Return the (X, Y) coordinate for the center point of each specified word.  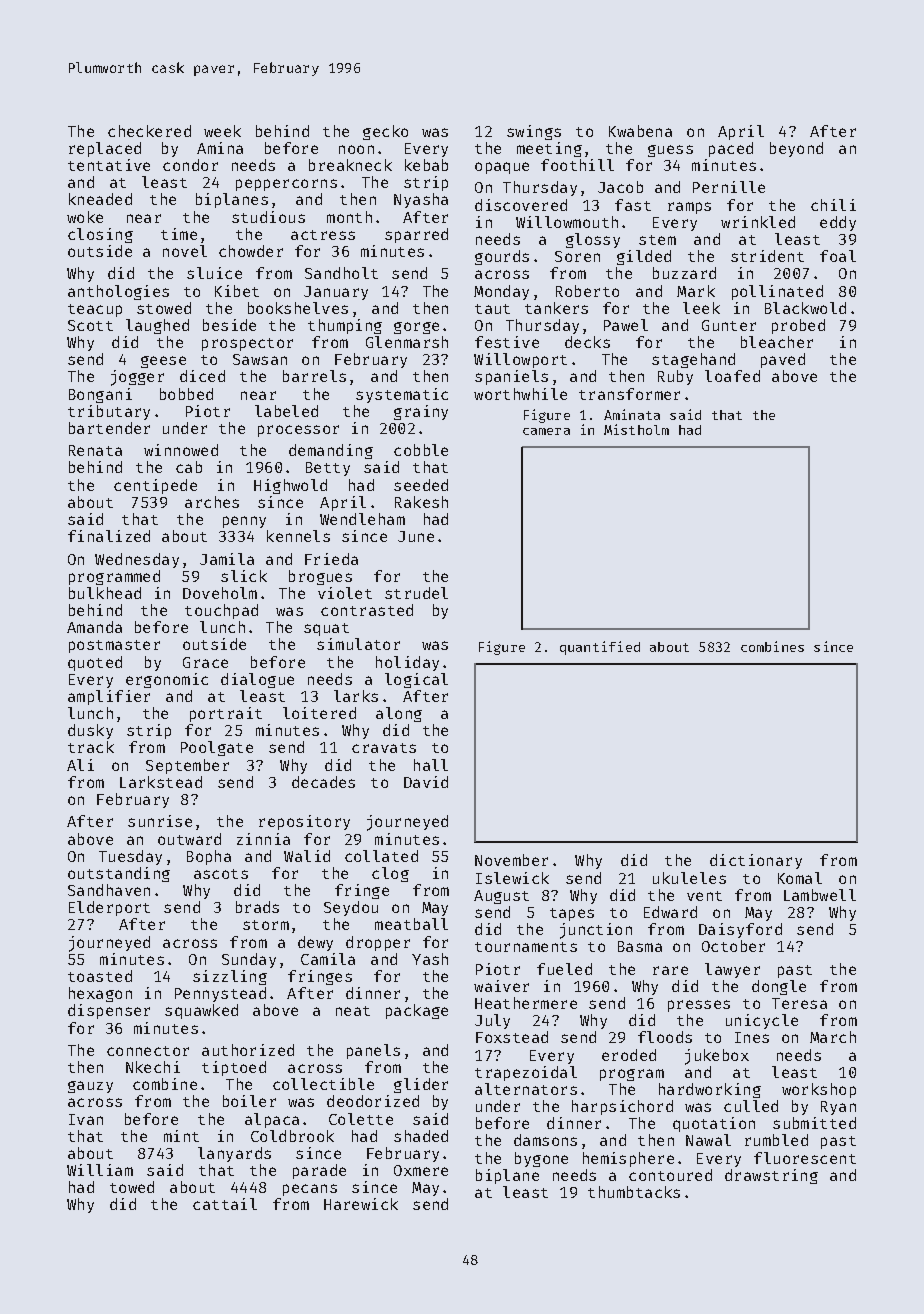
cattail (225, 1204)
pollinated (777, 292)
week (222, 131)
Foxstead (512, 1037)
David (426, 782)
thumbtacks (634, 1192)
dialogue (257, 680)
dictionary (756, 861)
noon (356, 149)
